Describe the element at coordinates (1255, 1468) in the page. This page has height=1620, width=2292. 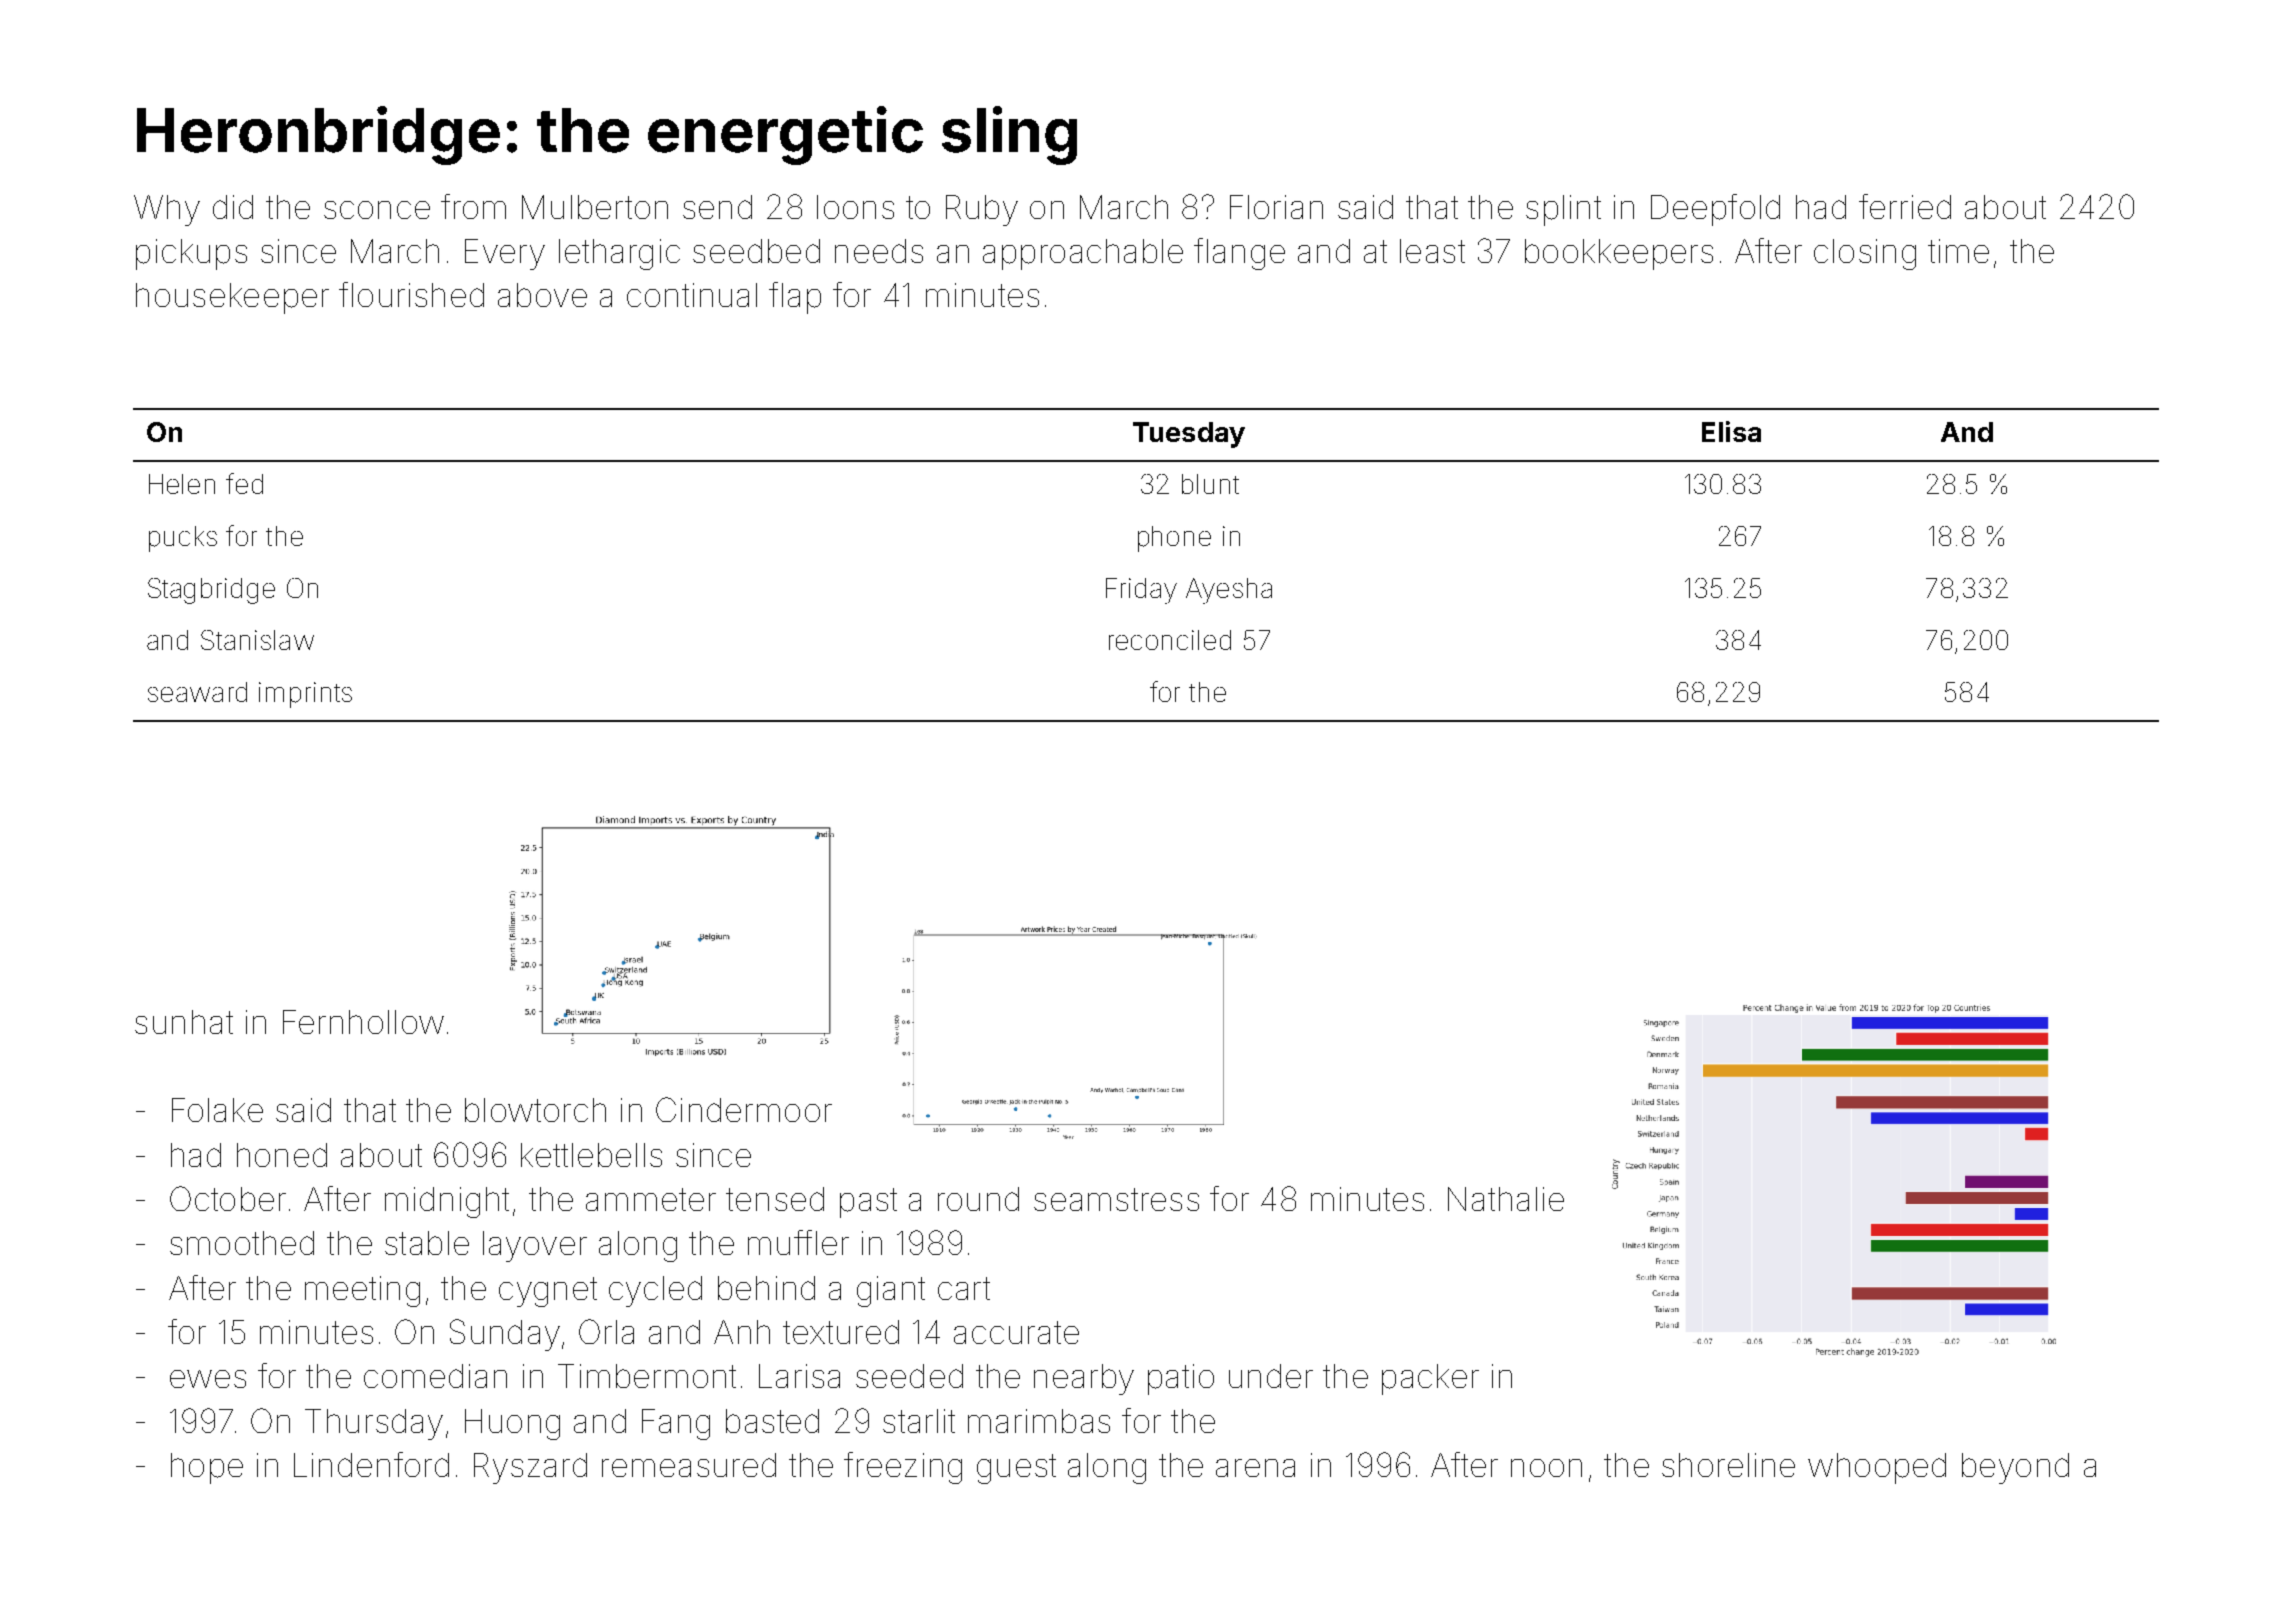
I see `arena` at that location.
